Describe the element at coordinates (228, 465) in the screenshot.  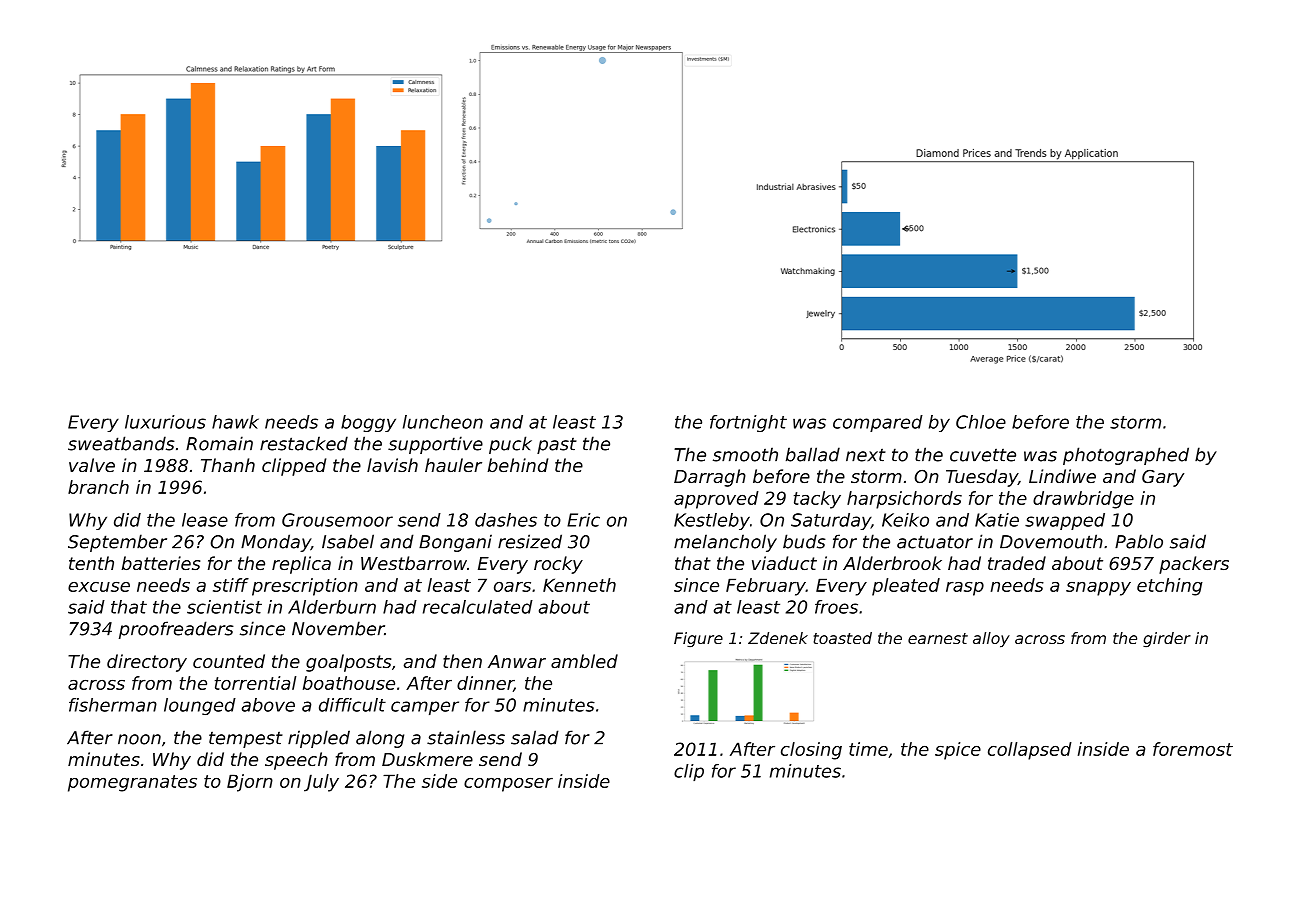
I see `Thanh` at that location.
